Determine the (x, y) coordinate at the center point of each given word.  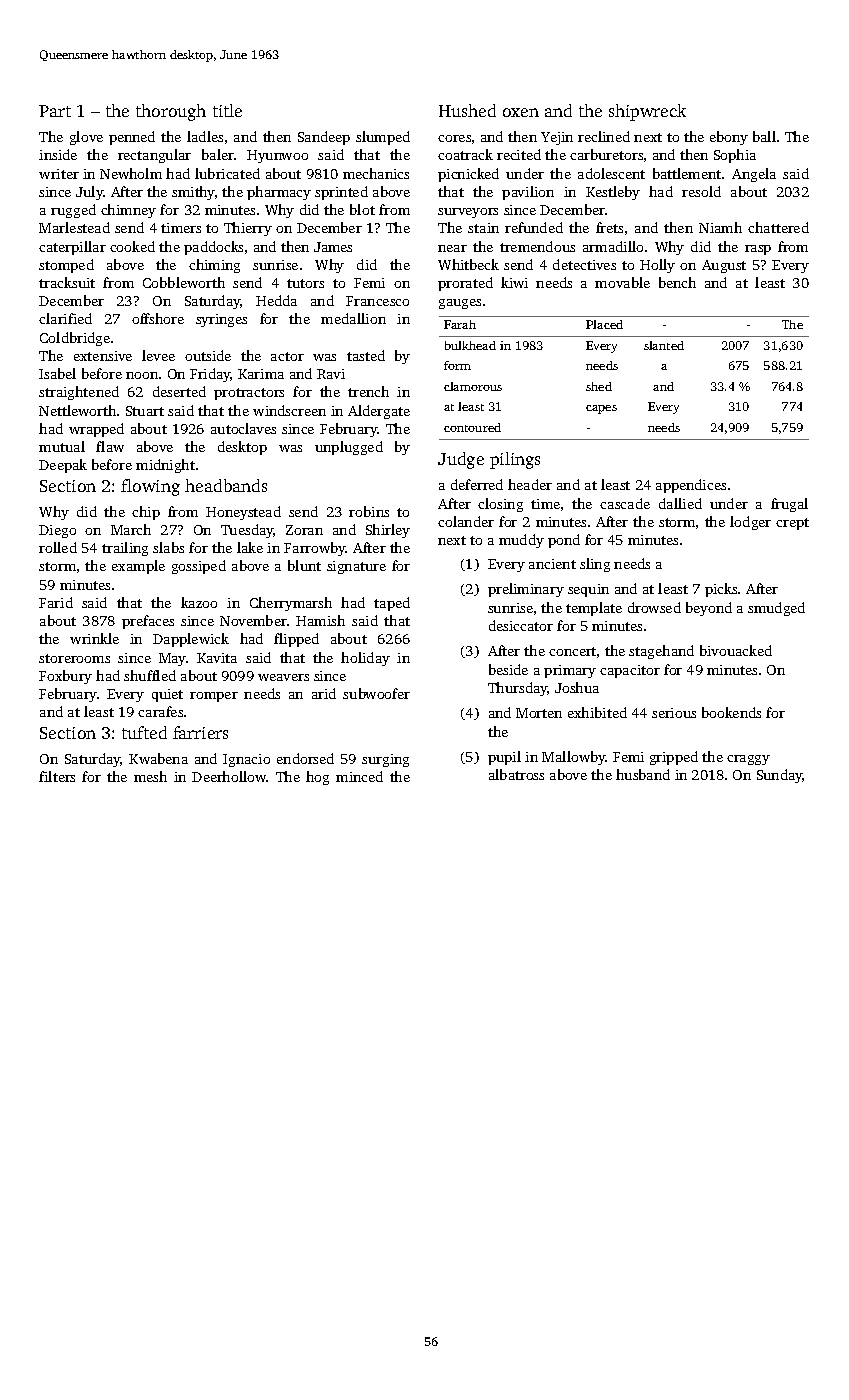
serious (674, 713)
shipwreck (647, 112)
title (227, 110)
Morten (539, 713)
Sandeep (324, 138)
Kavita (217, 658)
